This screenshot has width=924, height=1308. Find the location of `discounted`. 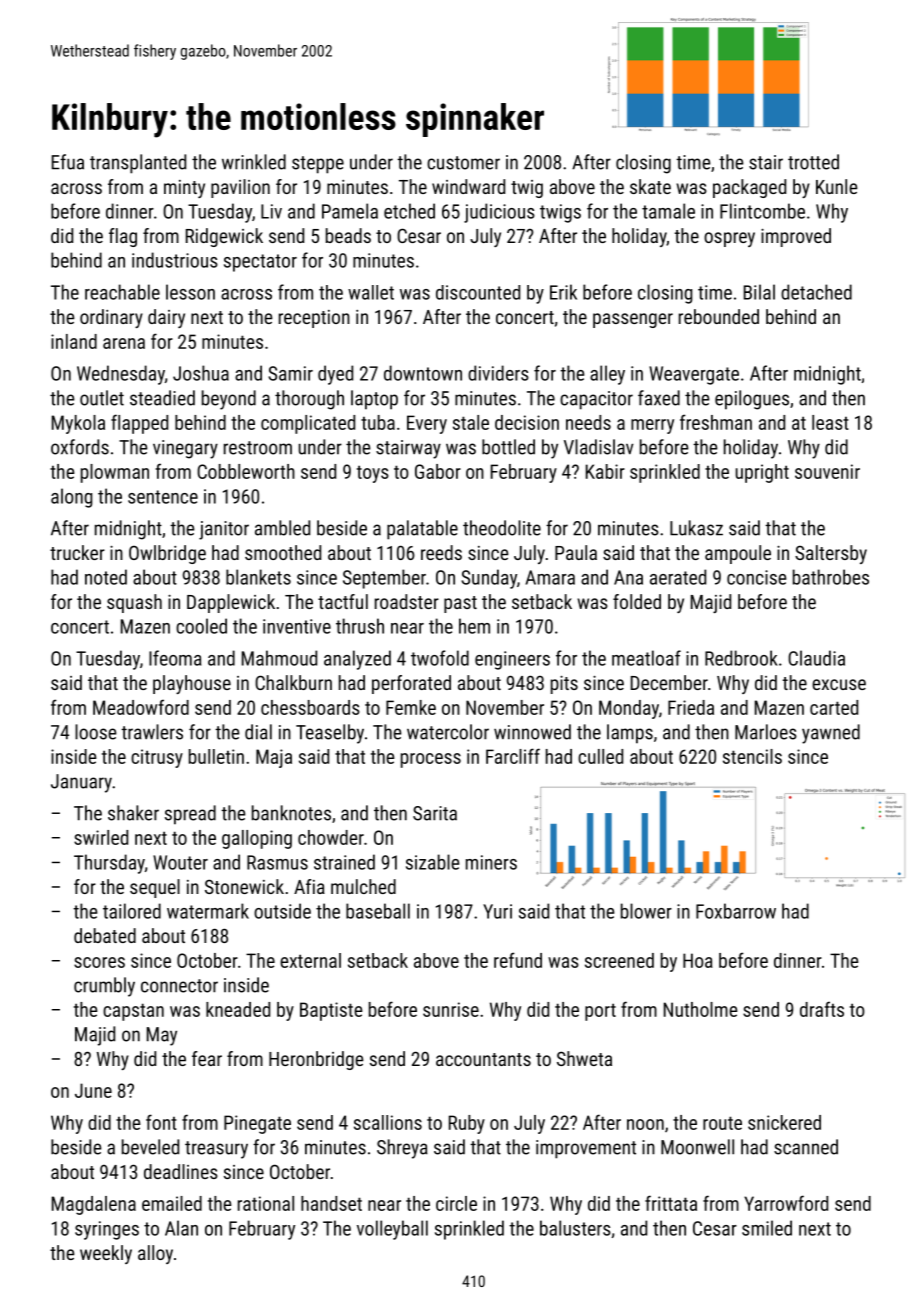

discounted is located at coordinates (478, 292).
